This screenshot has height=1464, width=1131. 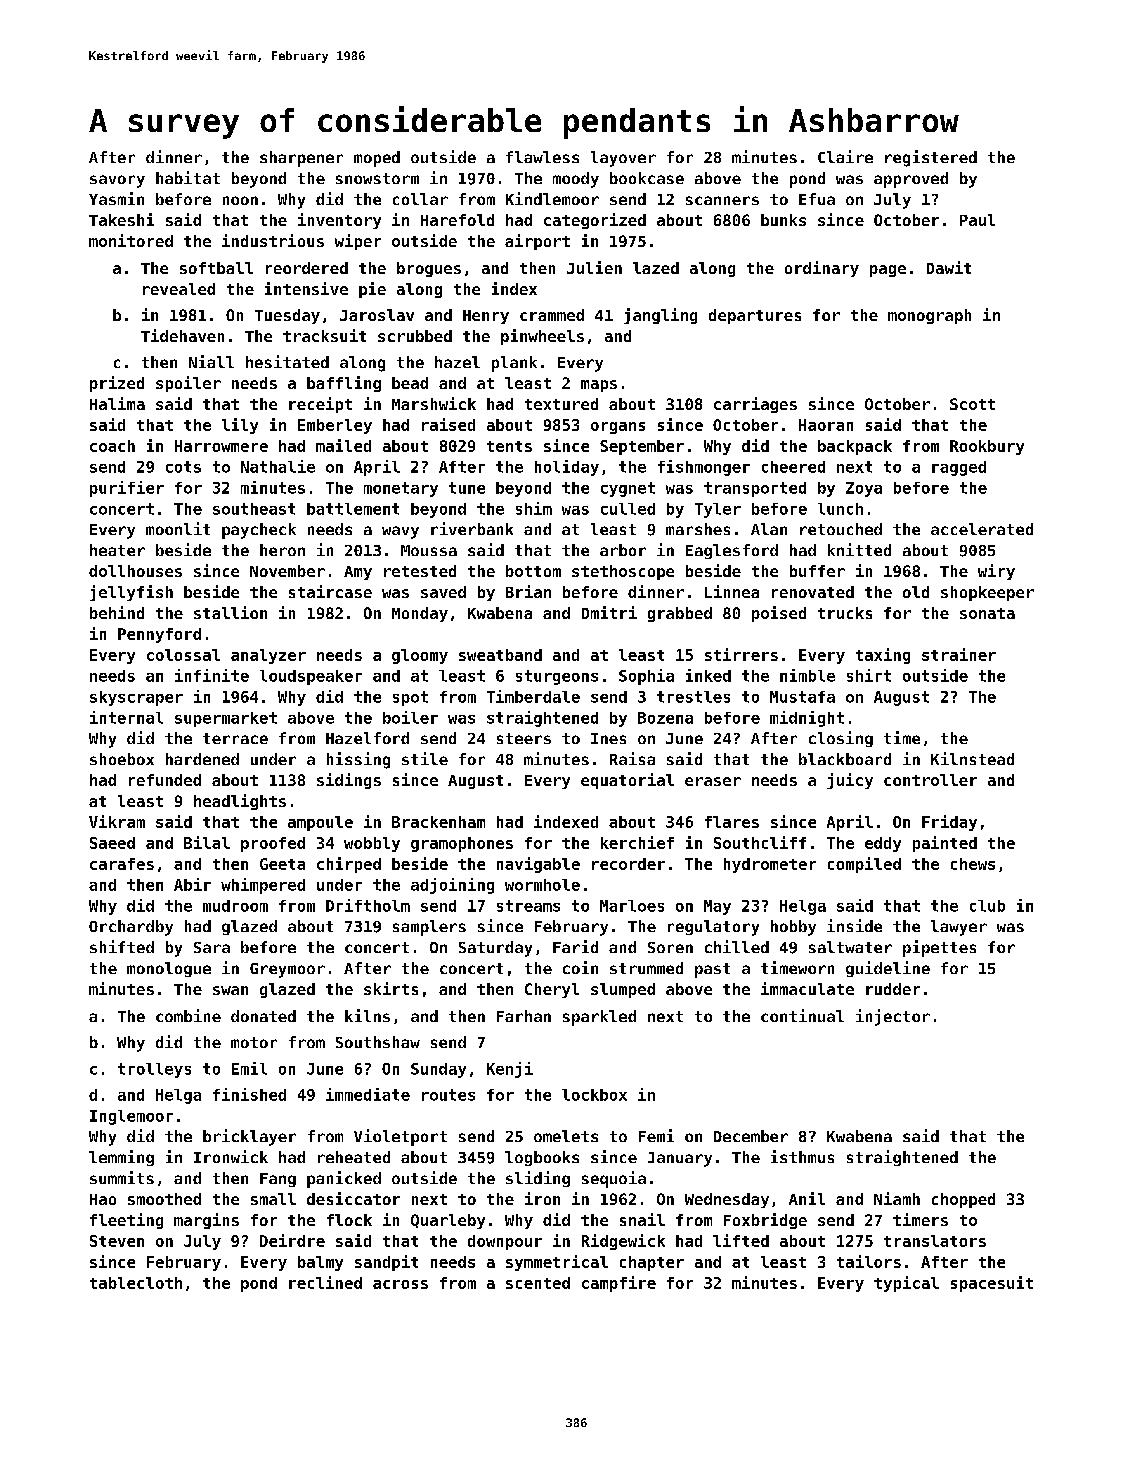 I want to click on Femi, so click(x=656, y=1135).
